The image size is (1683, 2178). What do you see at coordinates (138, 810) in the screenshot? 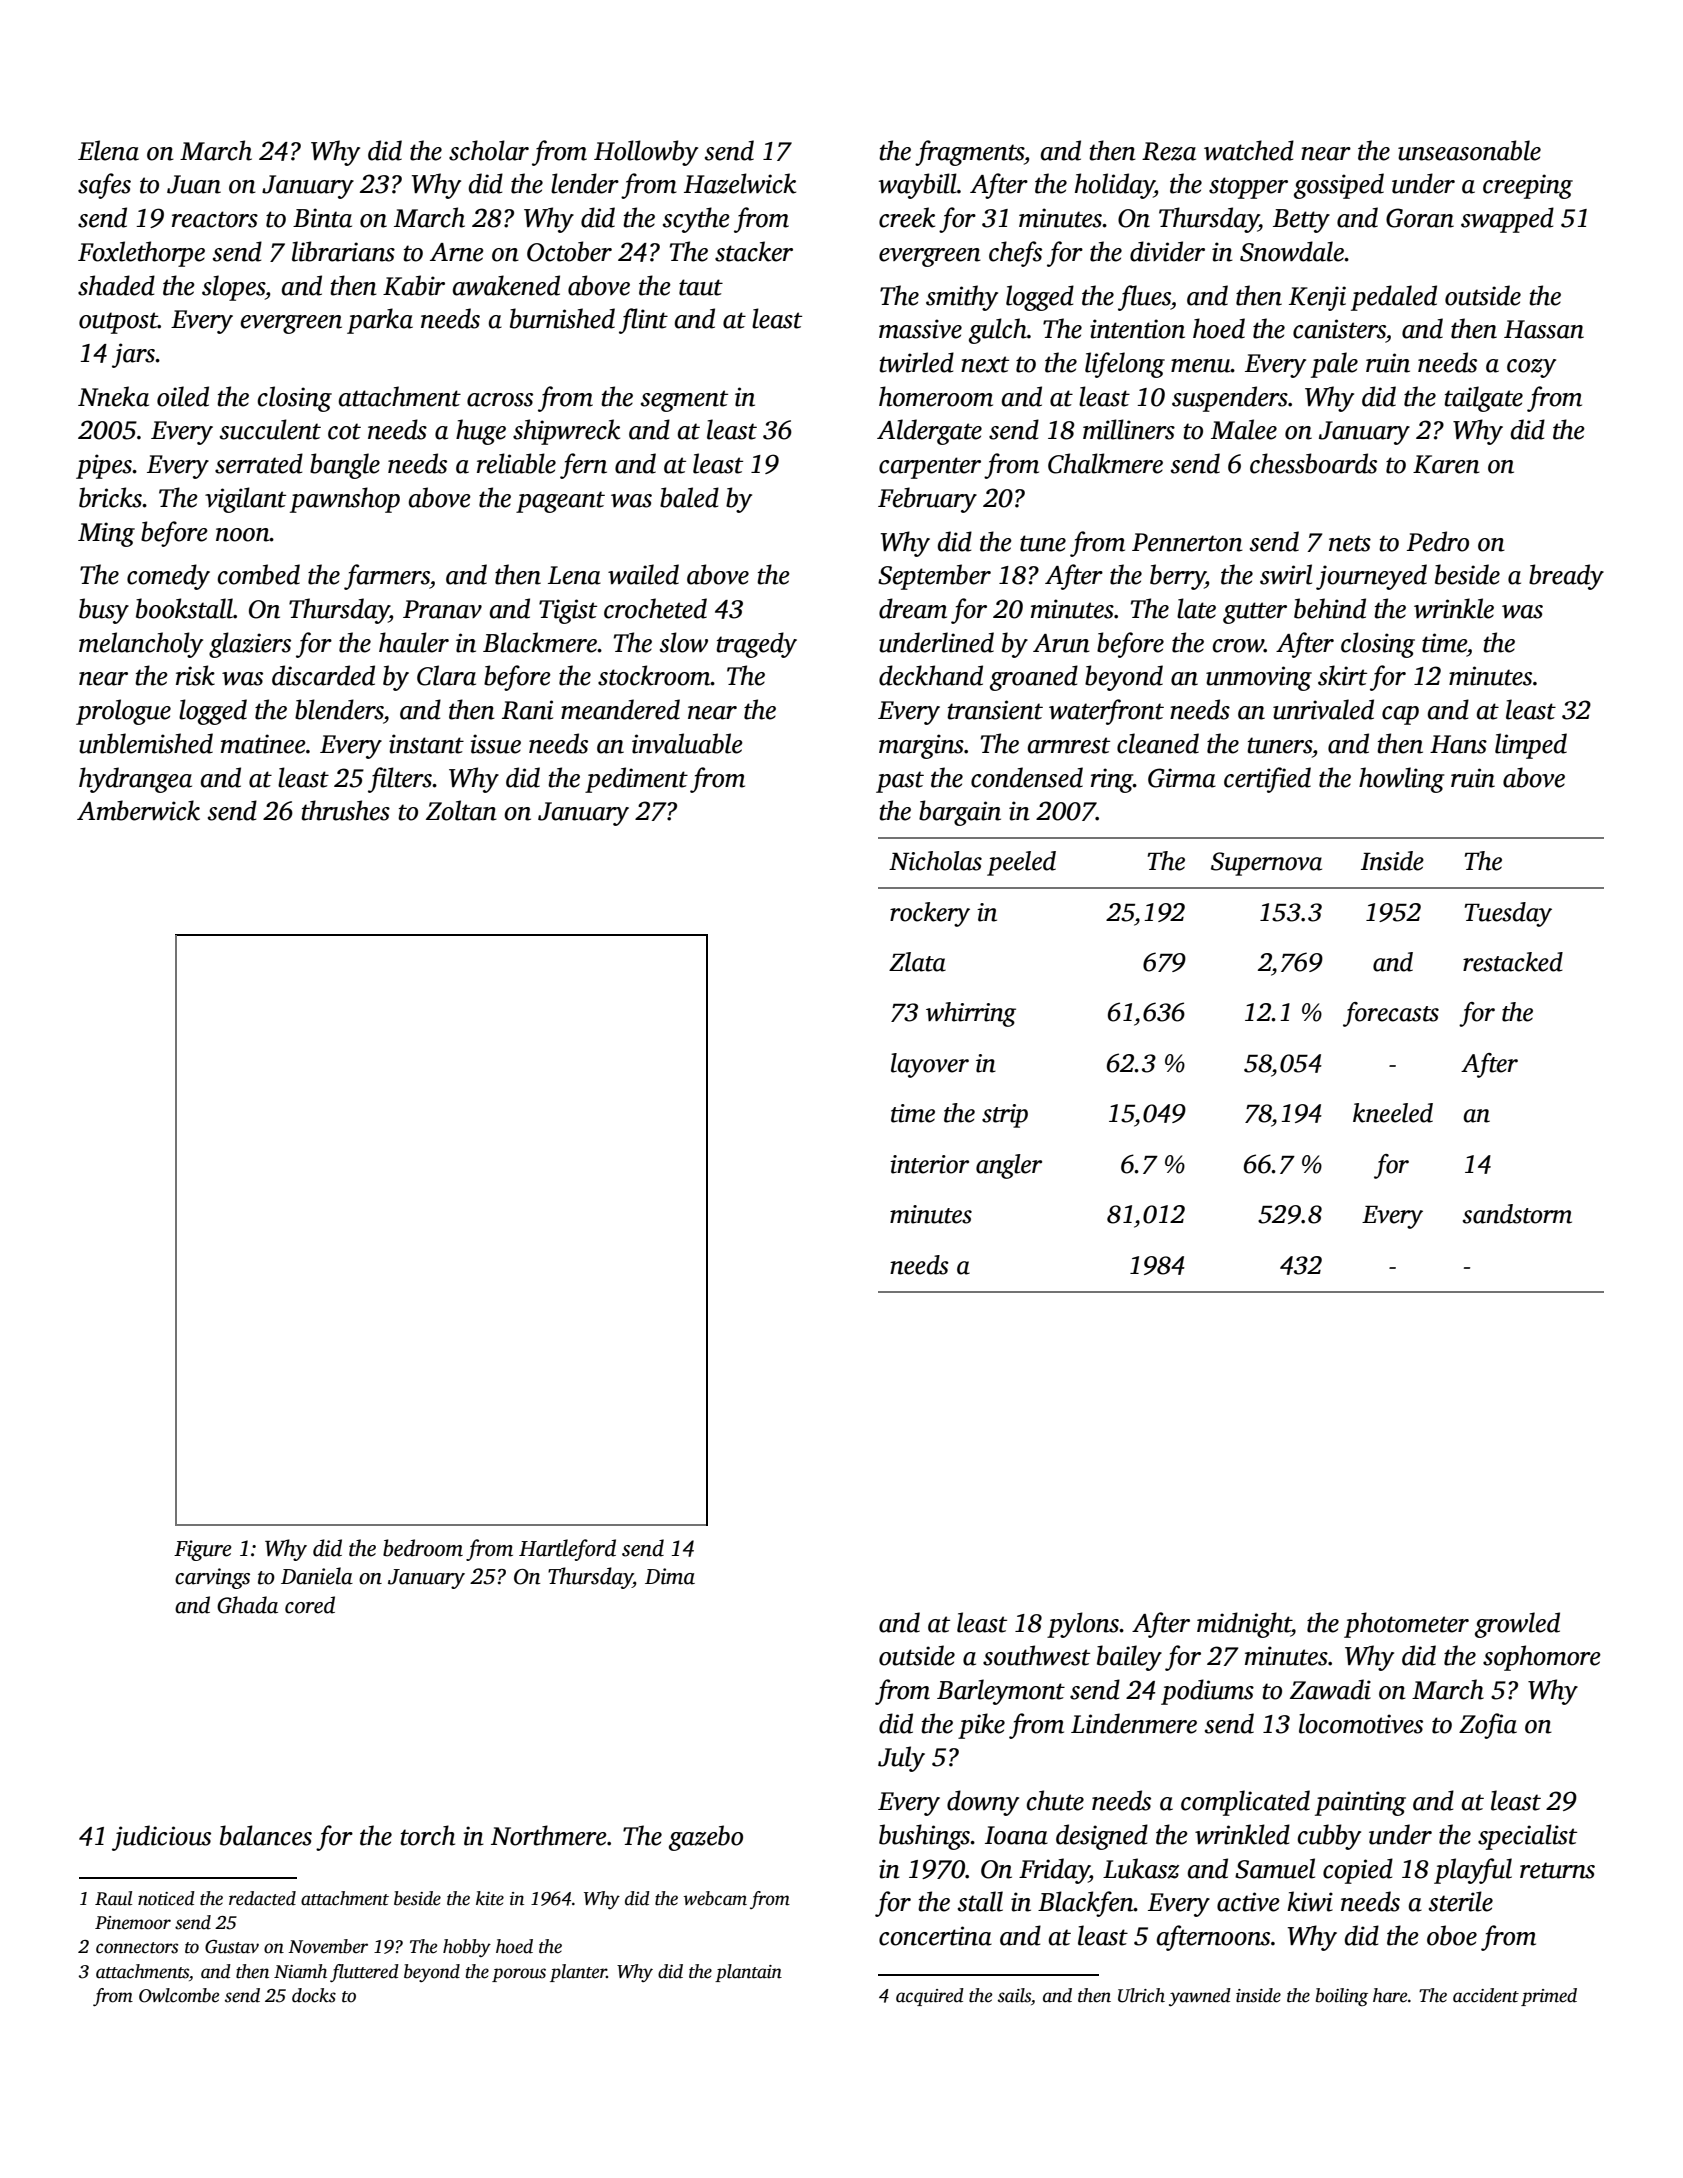
I see `Amberwick` at bounding box center [138, 810].
